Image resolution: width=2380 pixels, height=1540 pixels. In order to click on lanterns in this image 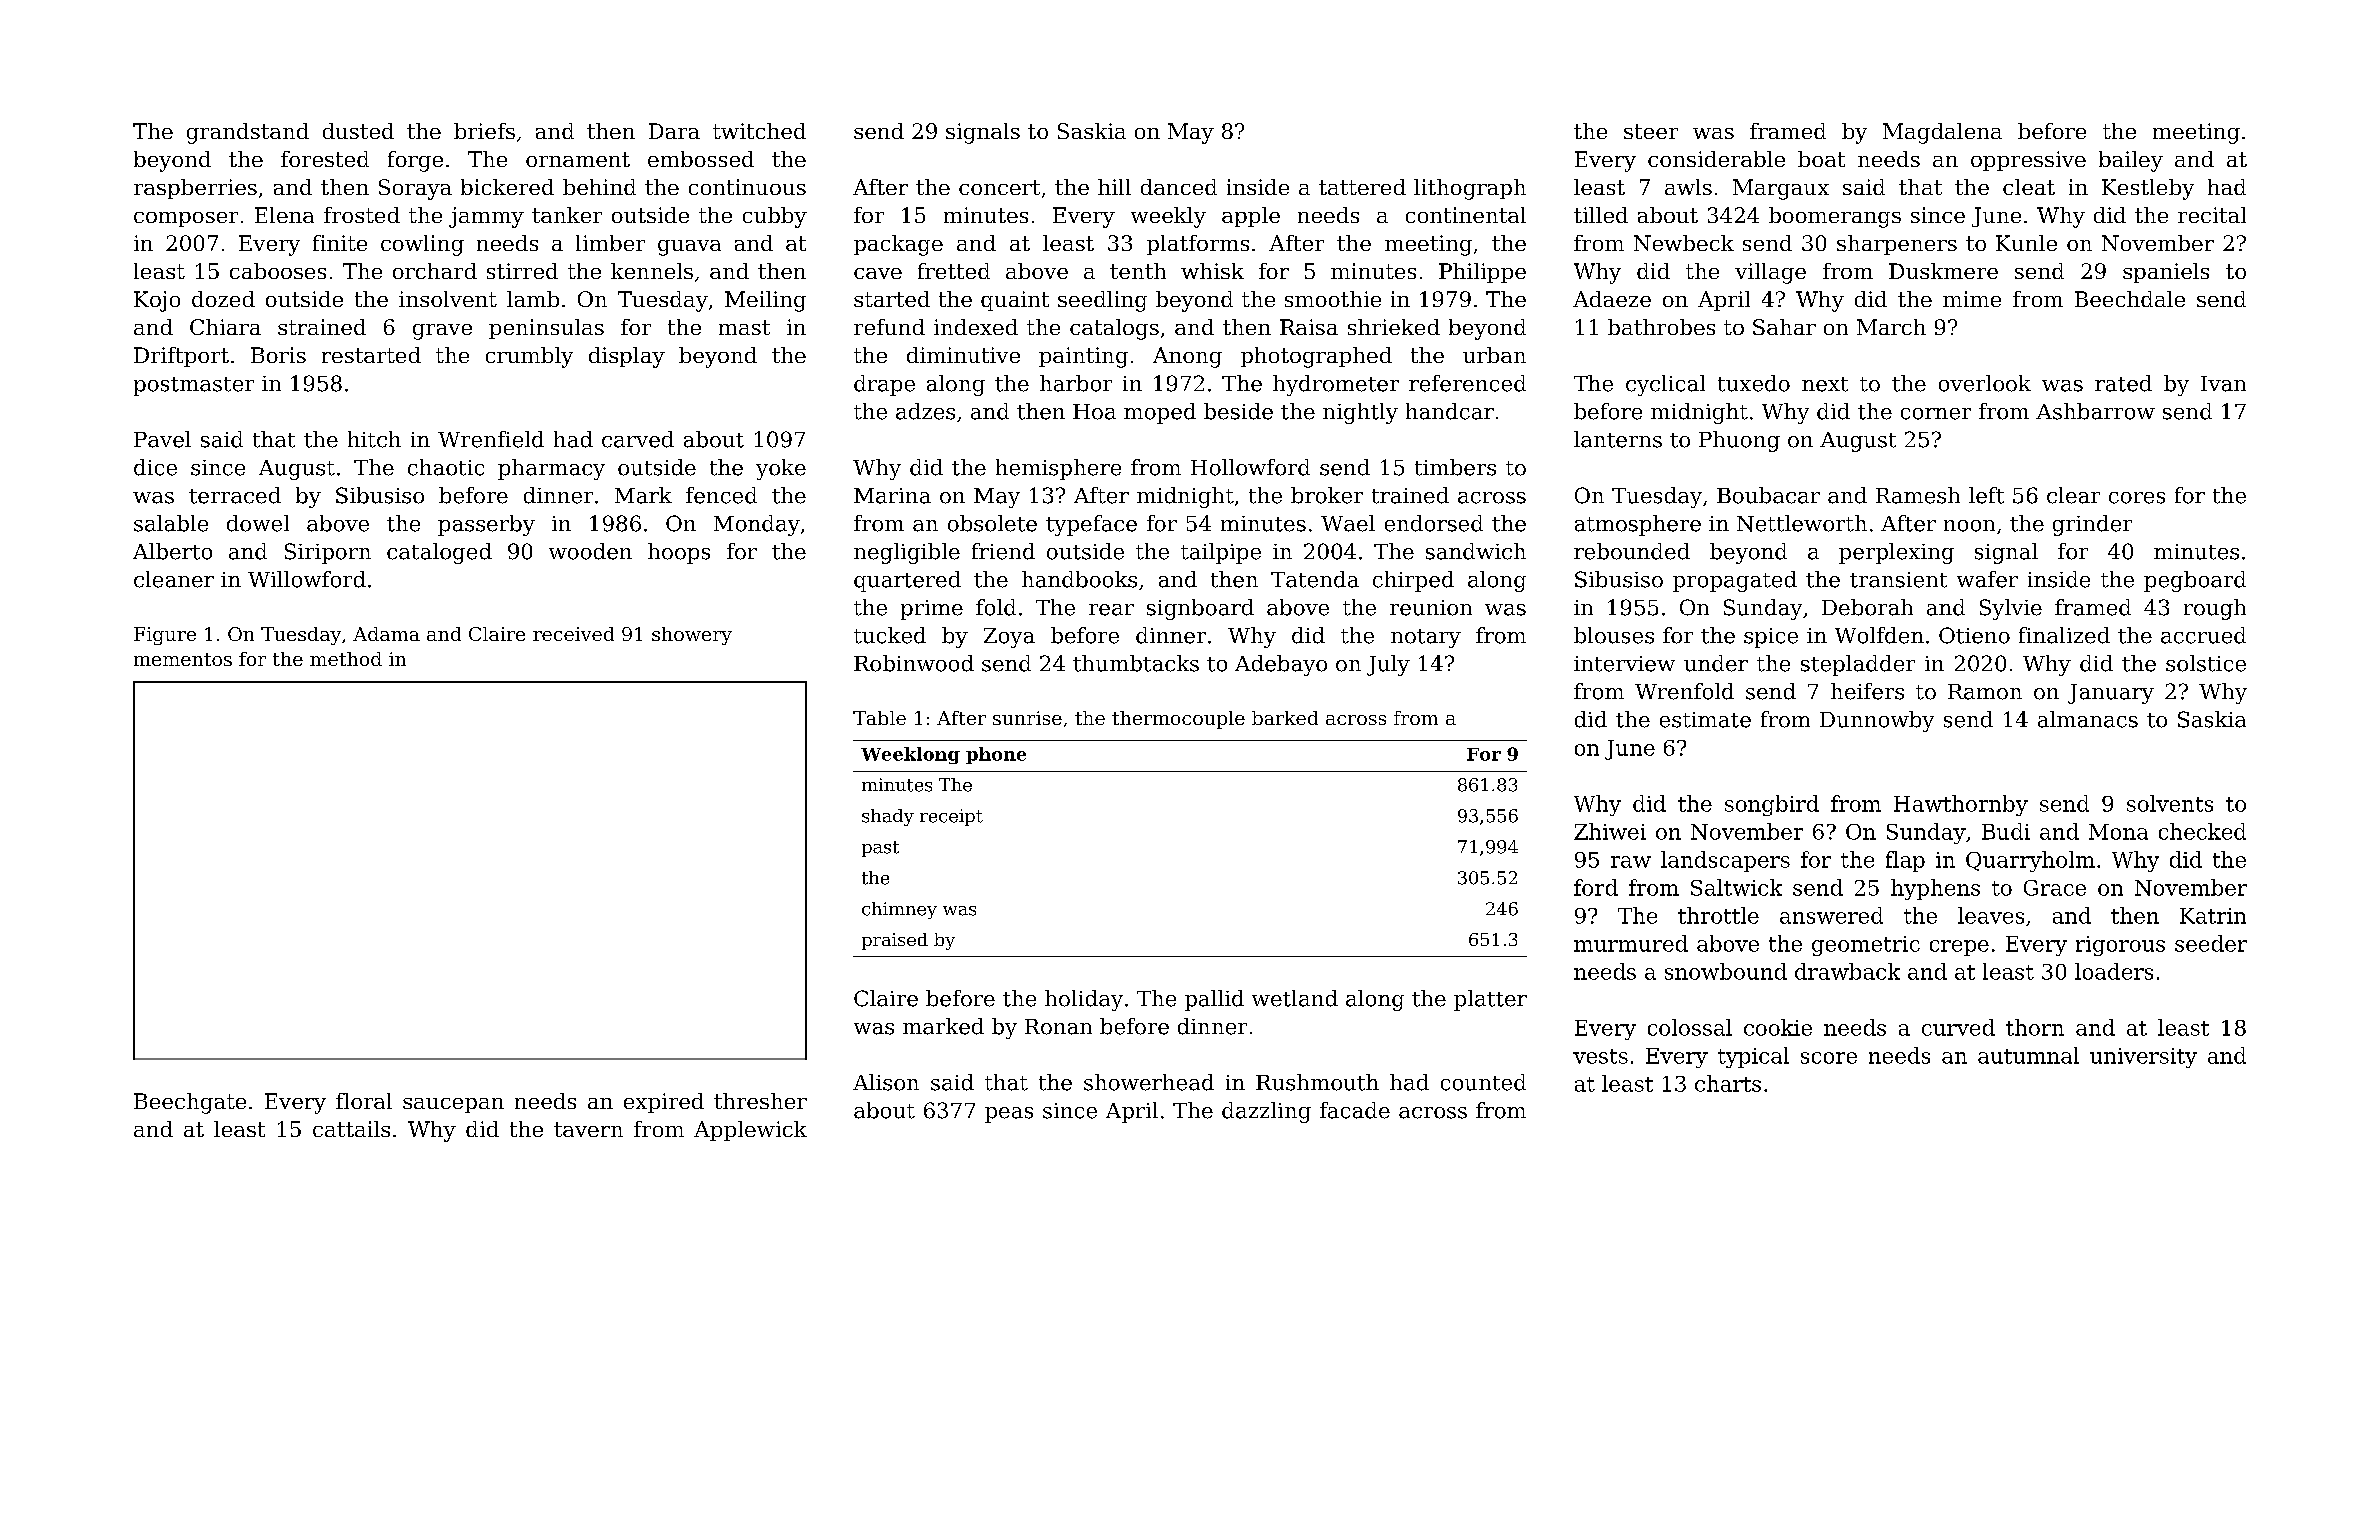, I will do `click(1618, 439)`.
